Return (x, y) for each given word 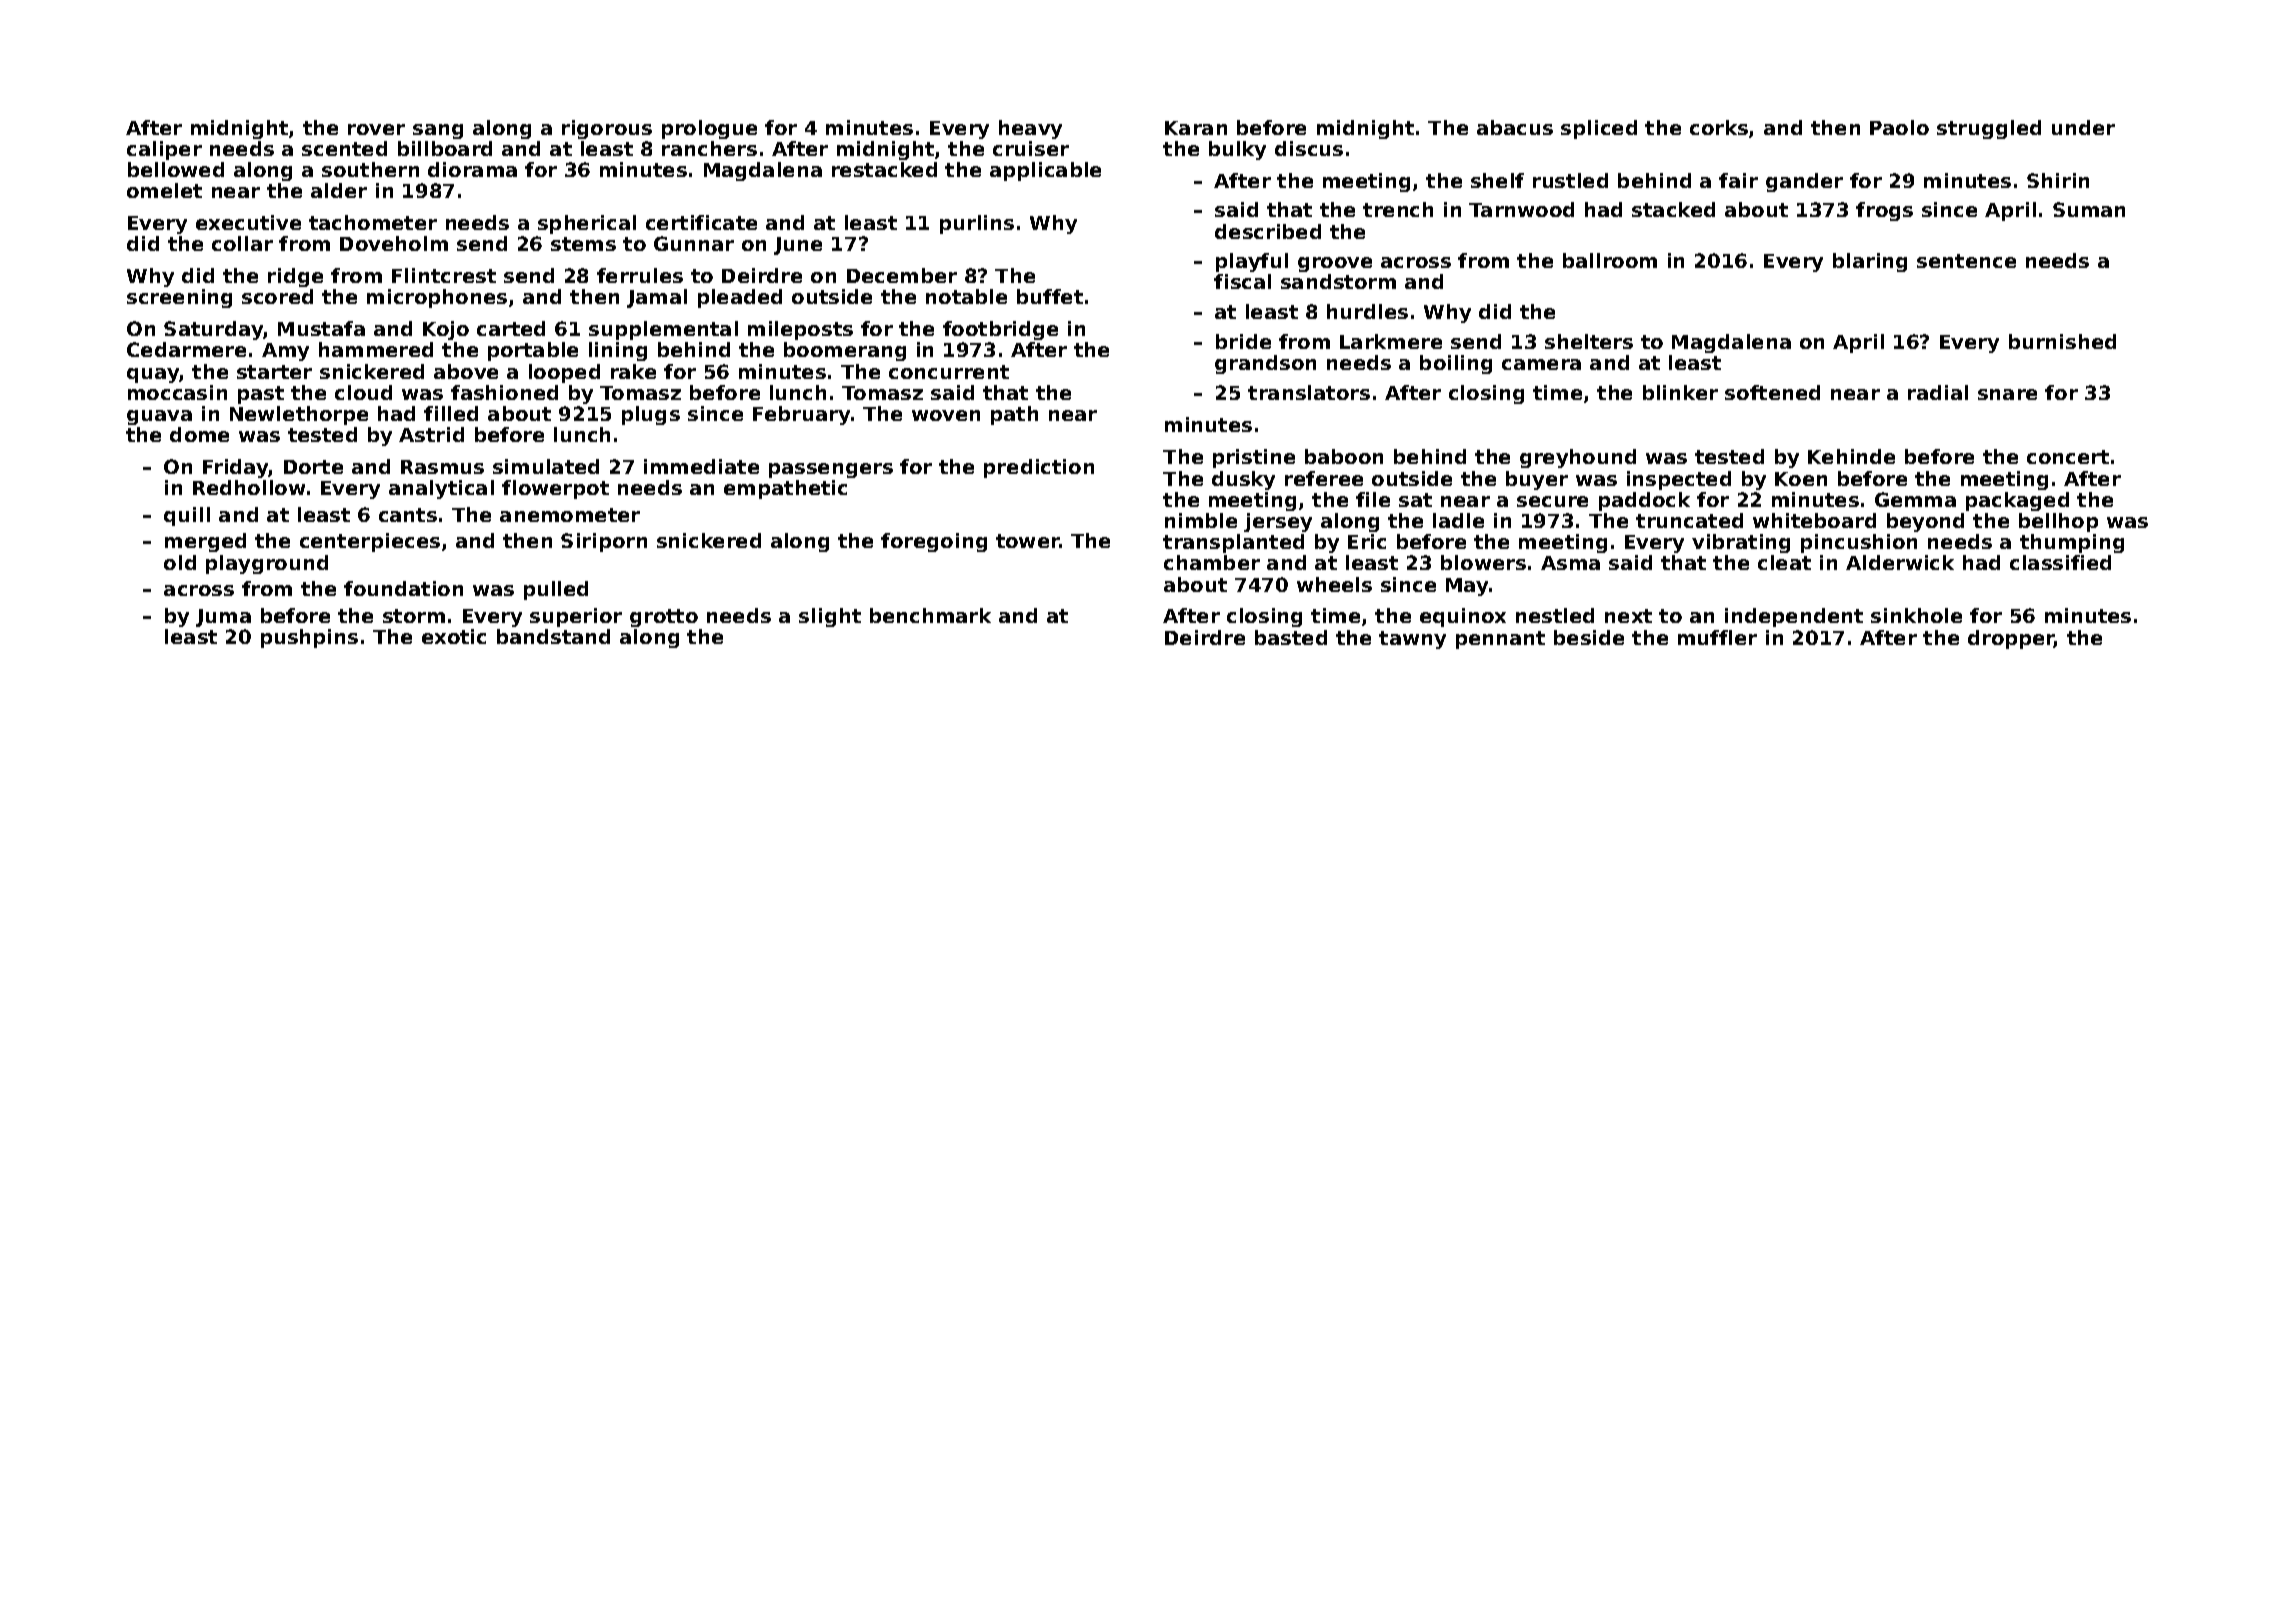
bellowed (176, 169)
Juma (223, 618)
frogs (1884, 211)
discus (1309, 148)
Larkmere (1391, 341)
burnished (2062, 341)
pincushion (1859, 543)
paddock (1644, 501)
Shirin (2058, 180)
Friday (236, 468)
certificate (701, 222)
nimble (1201, 520)
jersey (1278, 522)
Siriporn (604, 542)
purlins (977, 224)
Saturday (213, 330)
